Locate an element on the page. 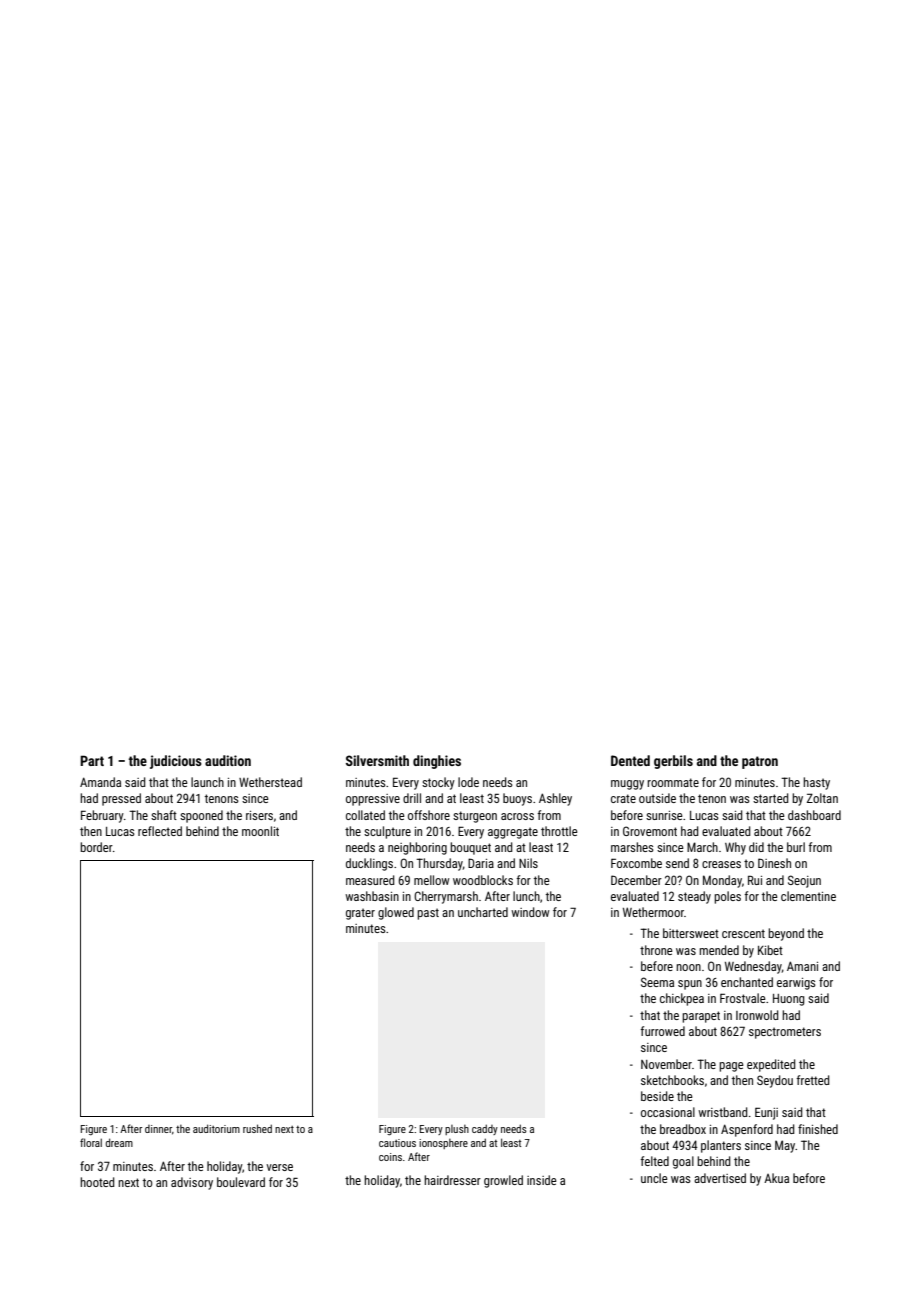 The image size is (924, 1308). measured is located at coordinates (370, 880).
